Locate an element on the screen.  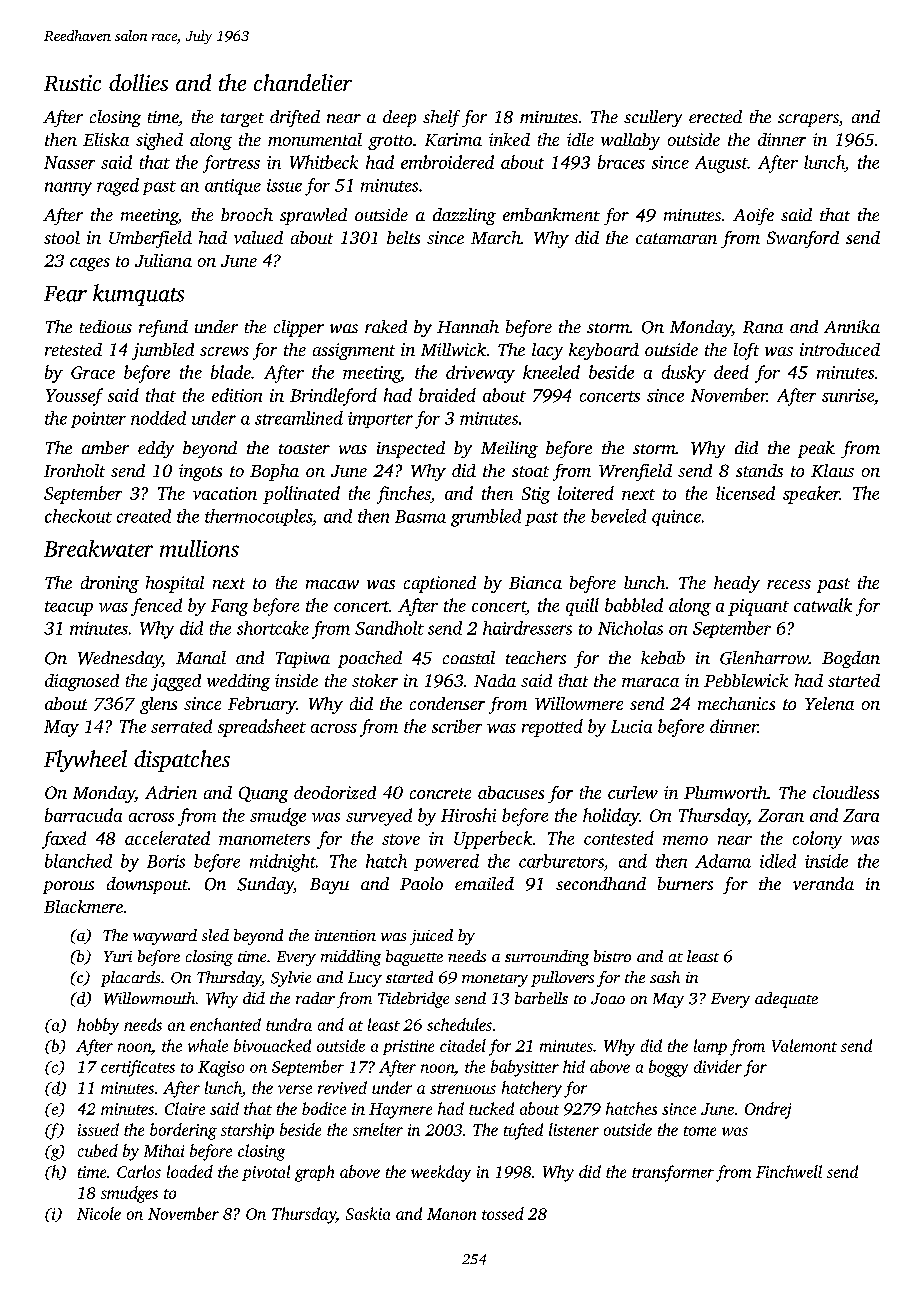
tossed is located at coordinates (503, 1213).
